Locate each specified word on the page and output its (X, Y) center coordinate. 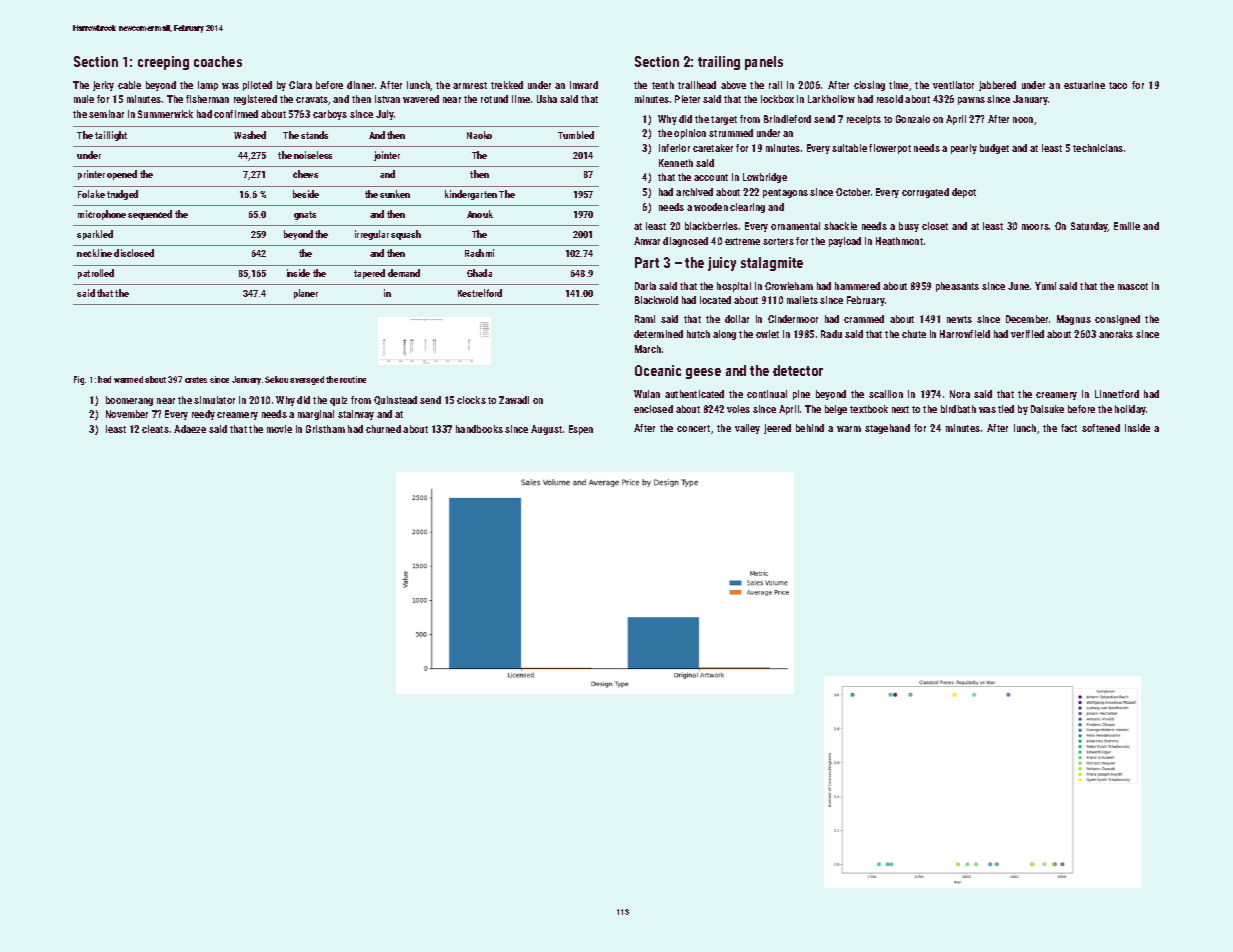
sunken (395, 194)
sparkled (95, 235)
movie (279, 429)
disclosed (134, 253)
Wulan (647, 394)
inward (584, 85)
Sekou (276, 379)
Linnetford (1117, 394)
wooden (711, 207)
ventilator (953, 85)
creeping (163, 63)
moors (1035, 227)
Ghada (479, 273)
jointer (387, 156)
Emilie (1127, 226)
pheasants (957, 287)
